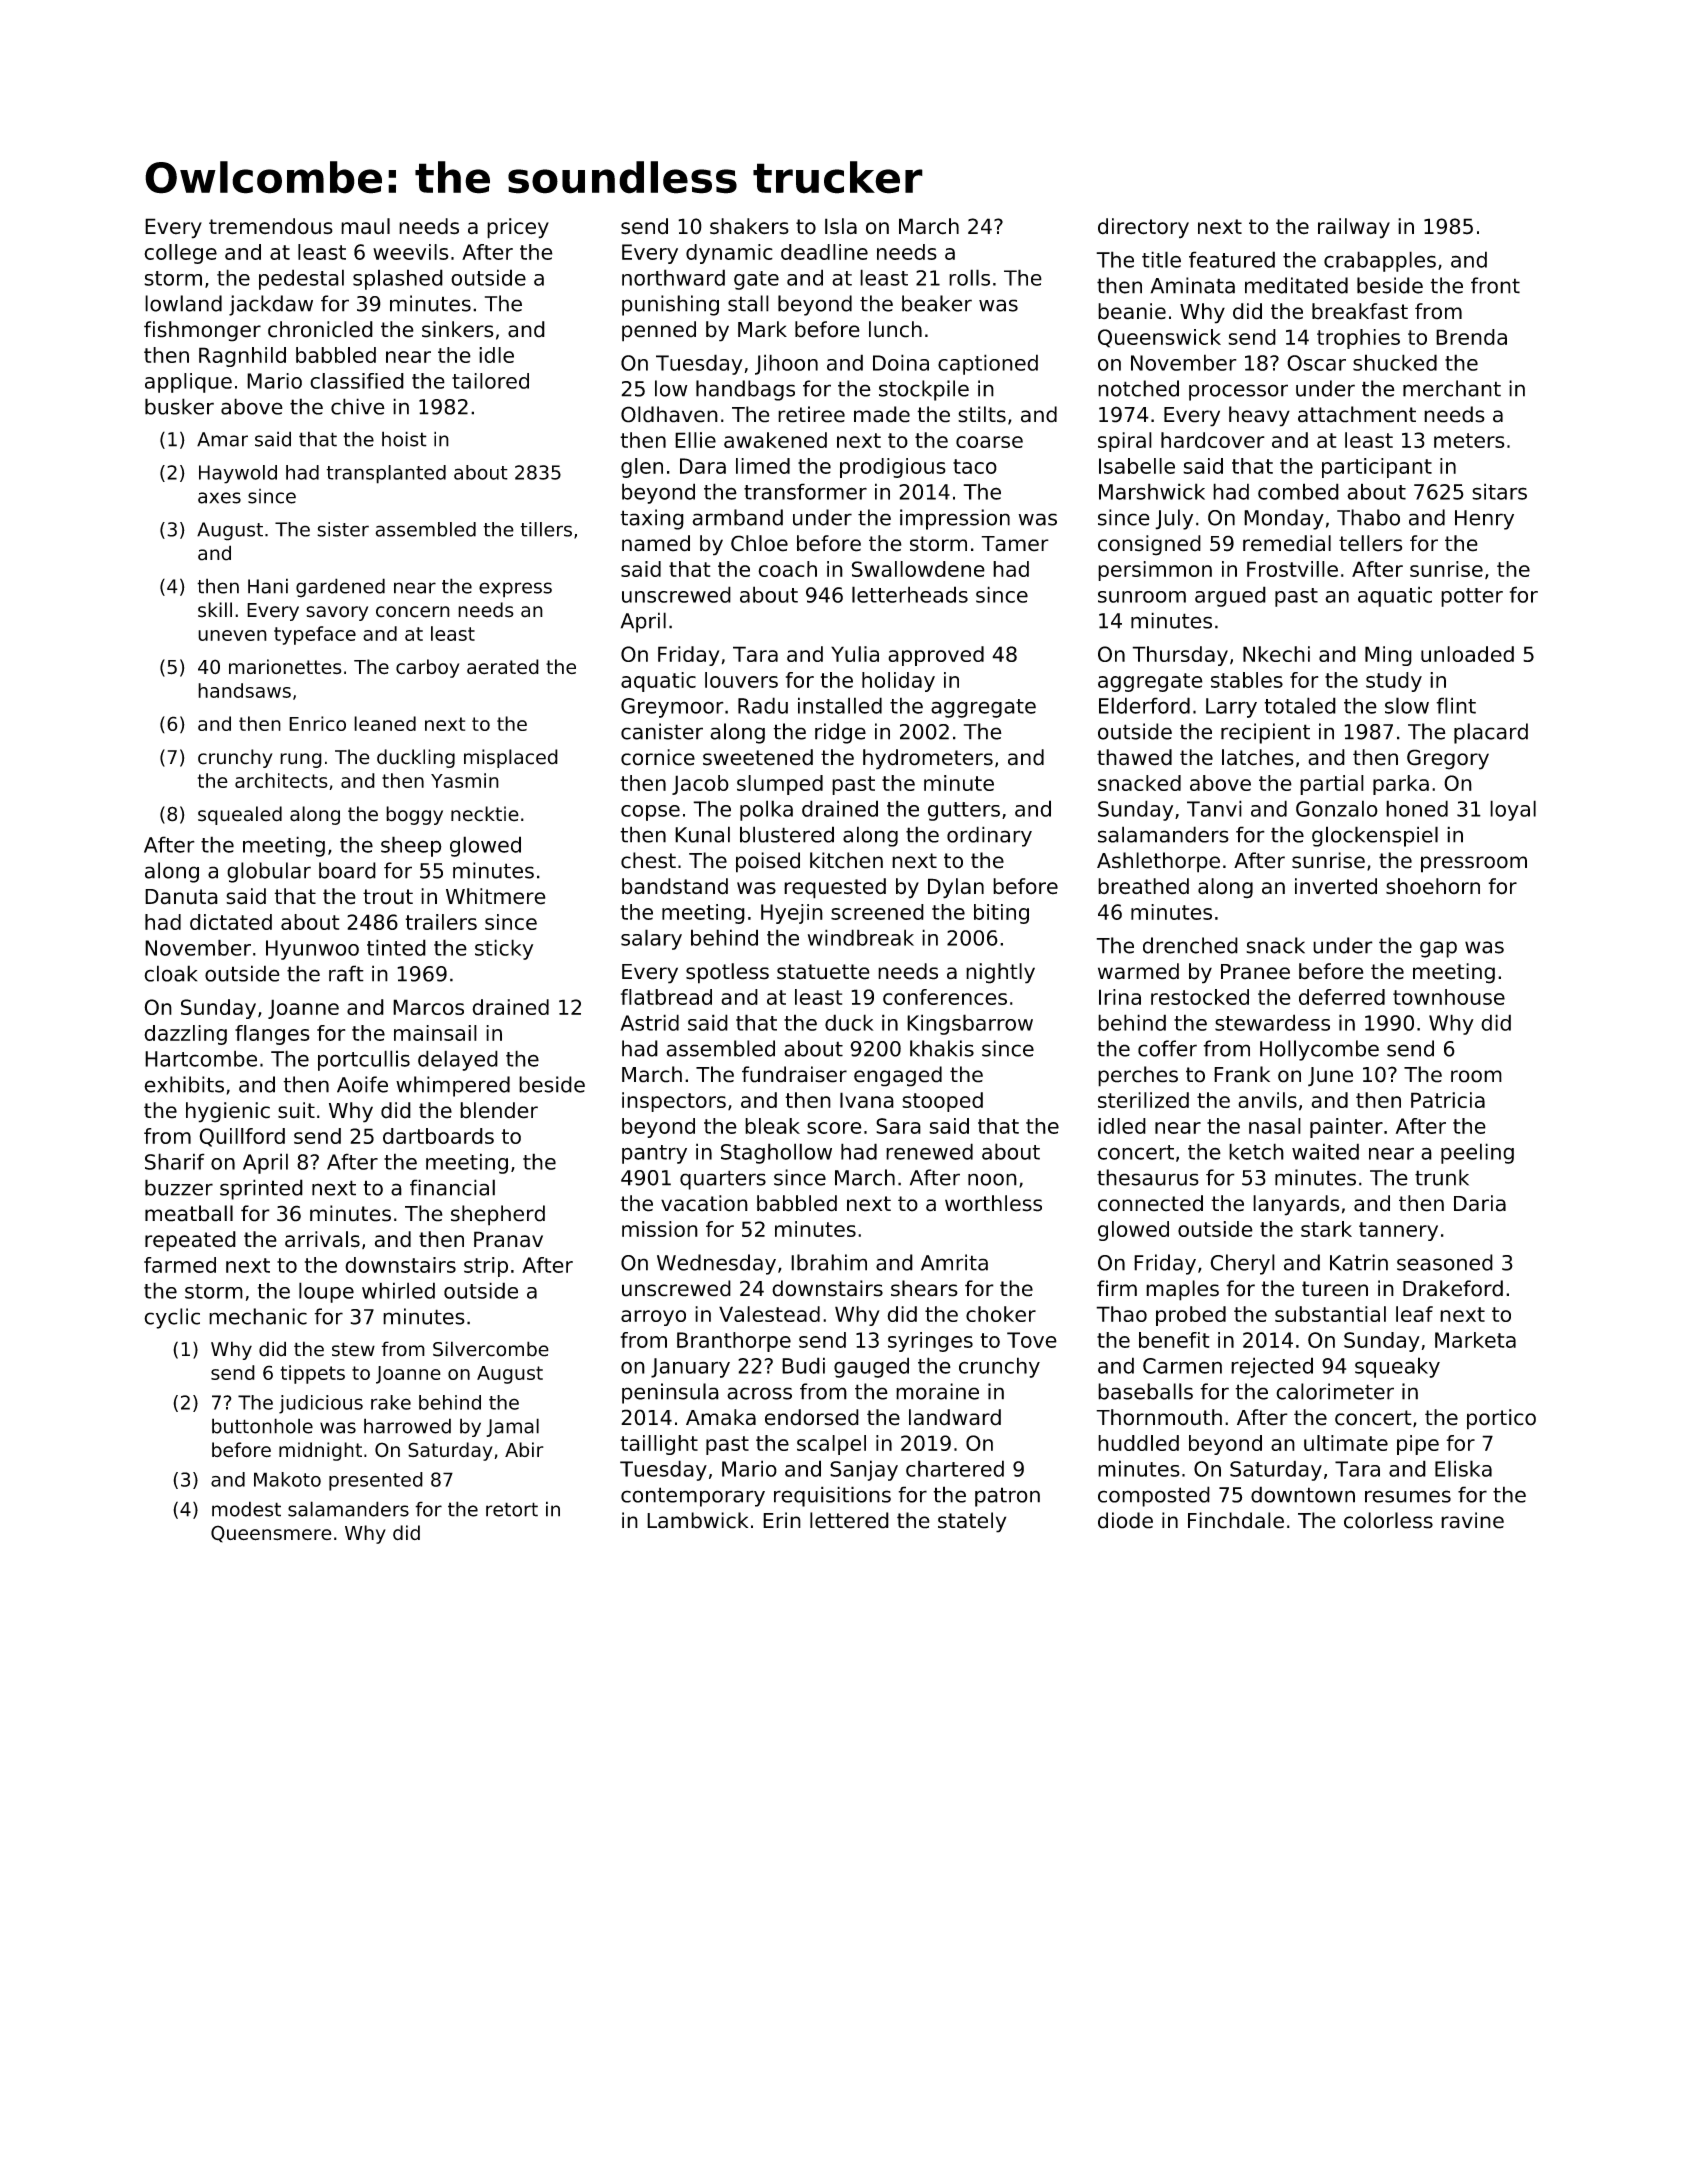 The image size is (1683, 2178). I want to click on gutters, so click(964, 811).
